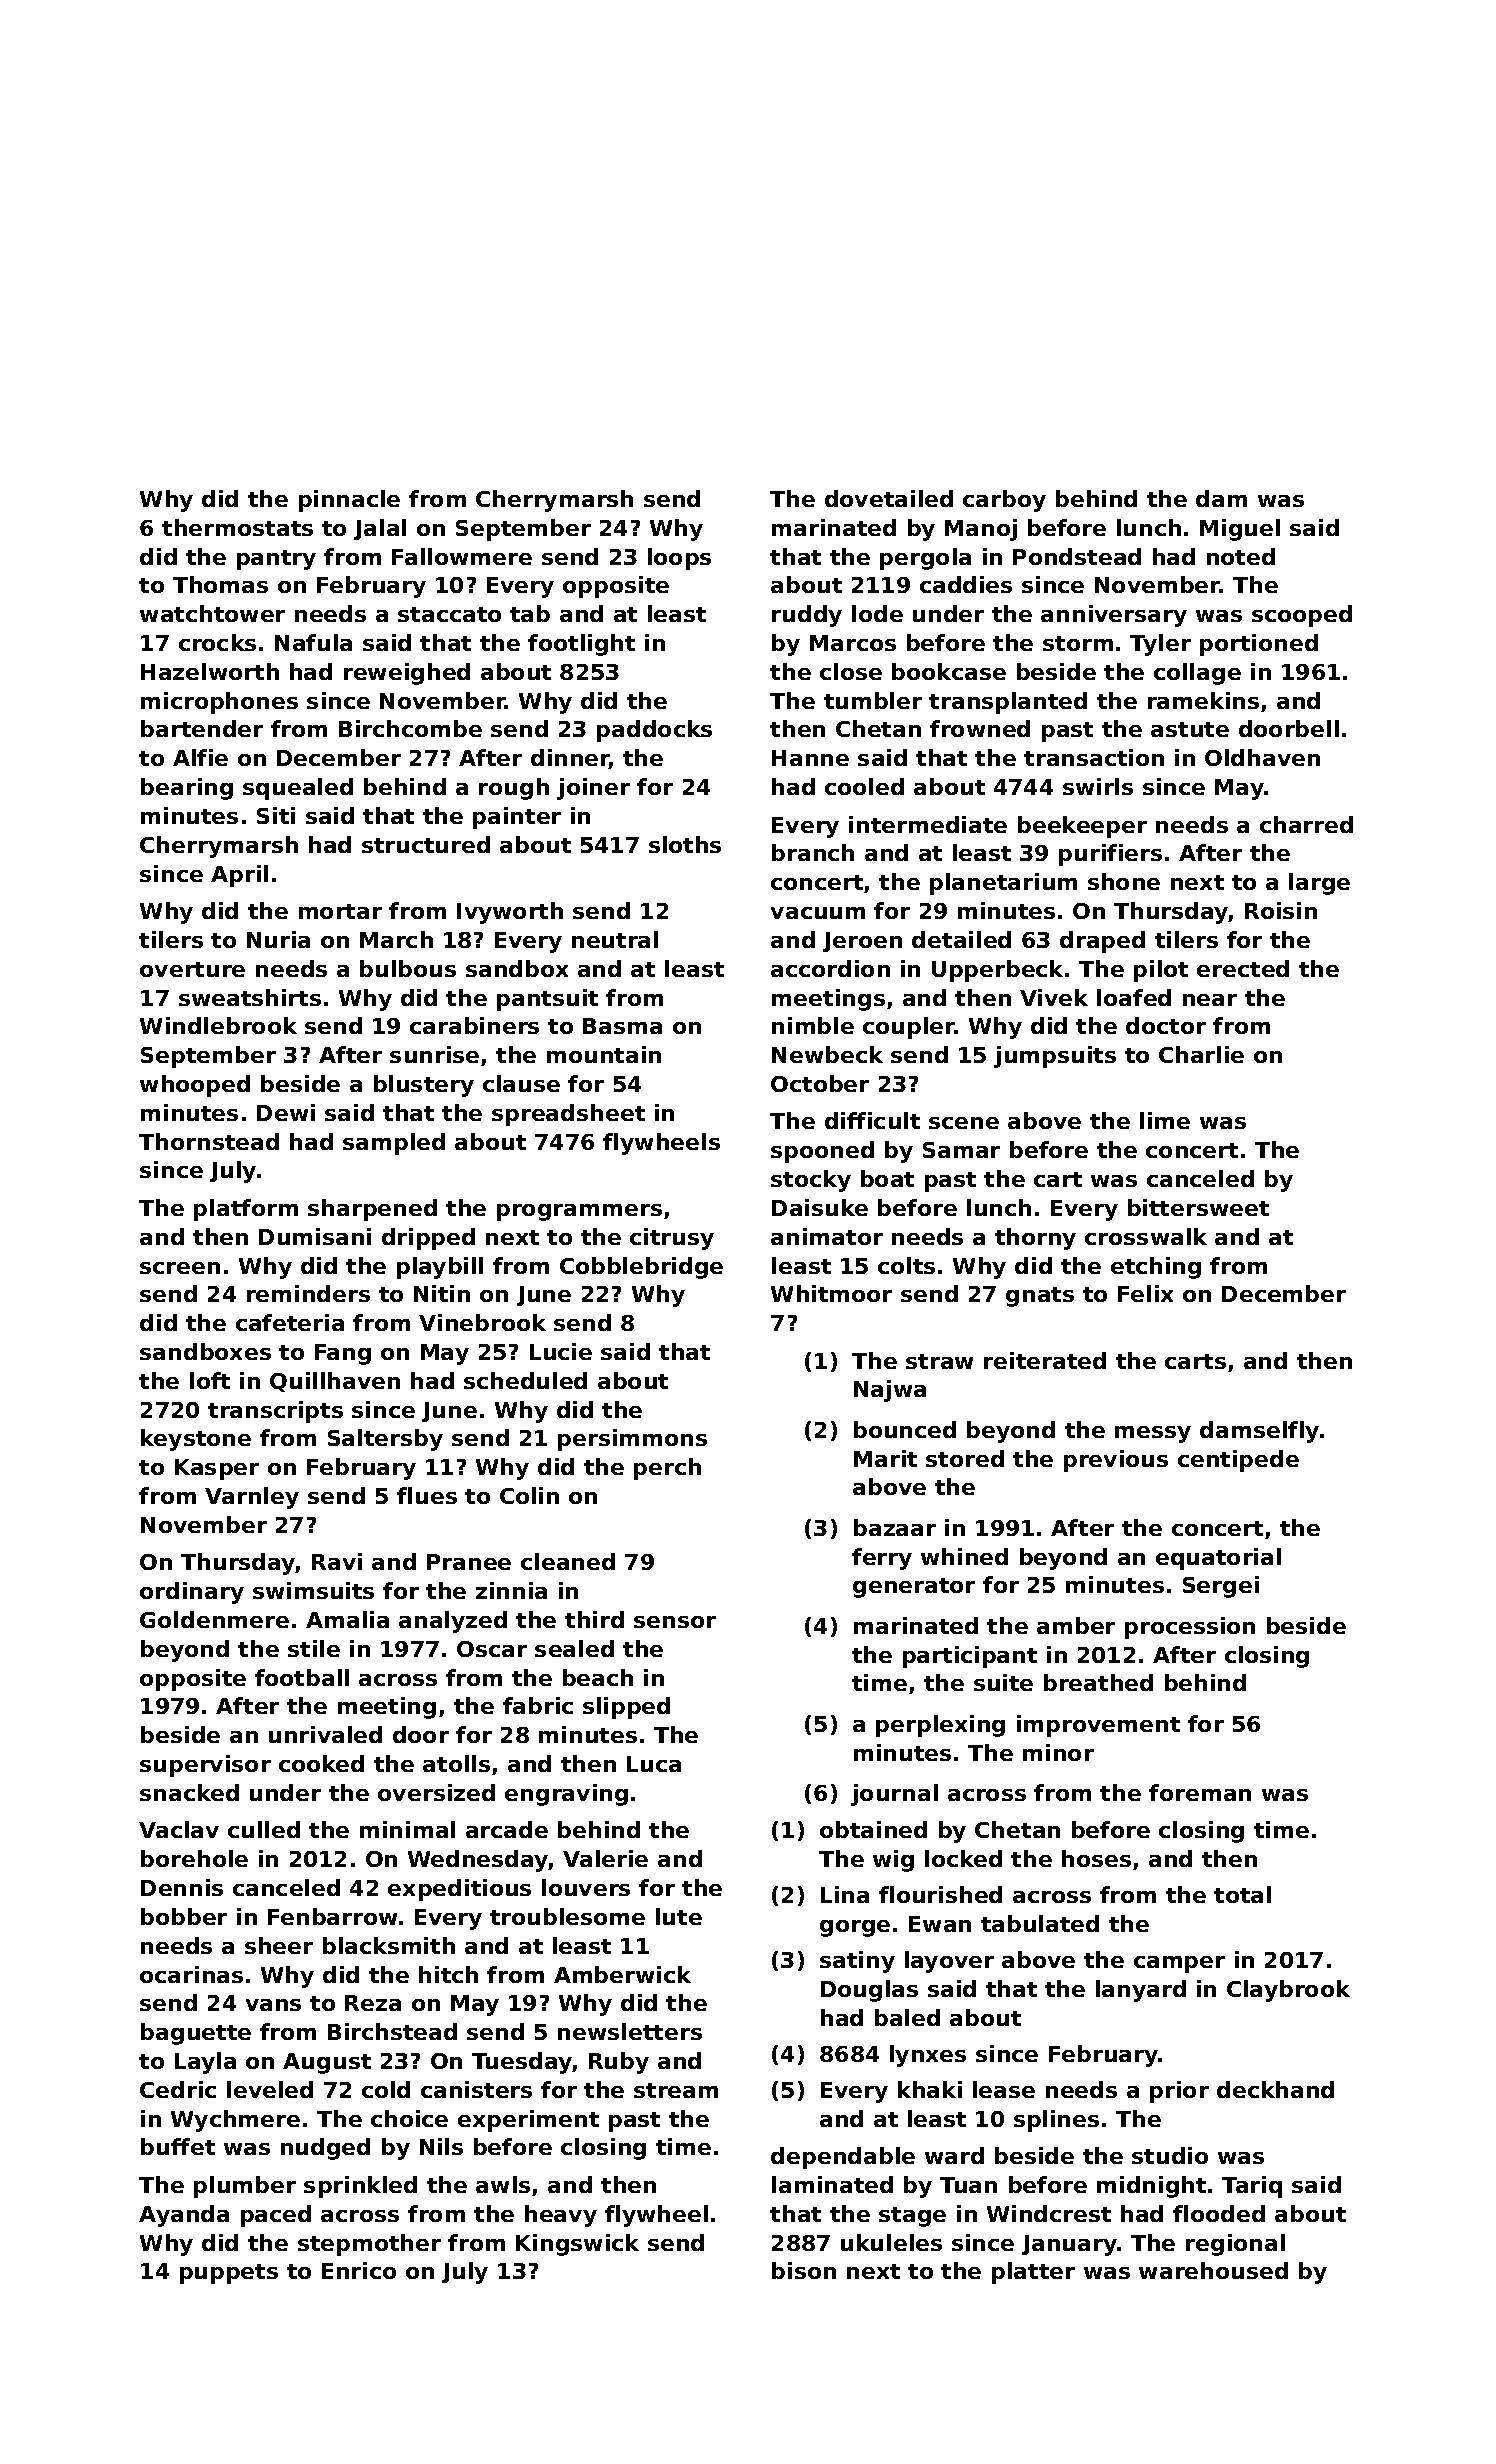 The image size is (1496, 2464). Describe the element at coordinates (409, 2118) in the screenshot. I see `choice` at that location.
